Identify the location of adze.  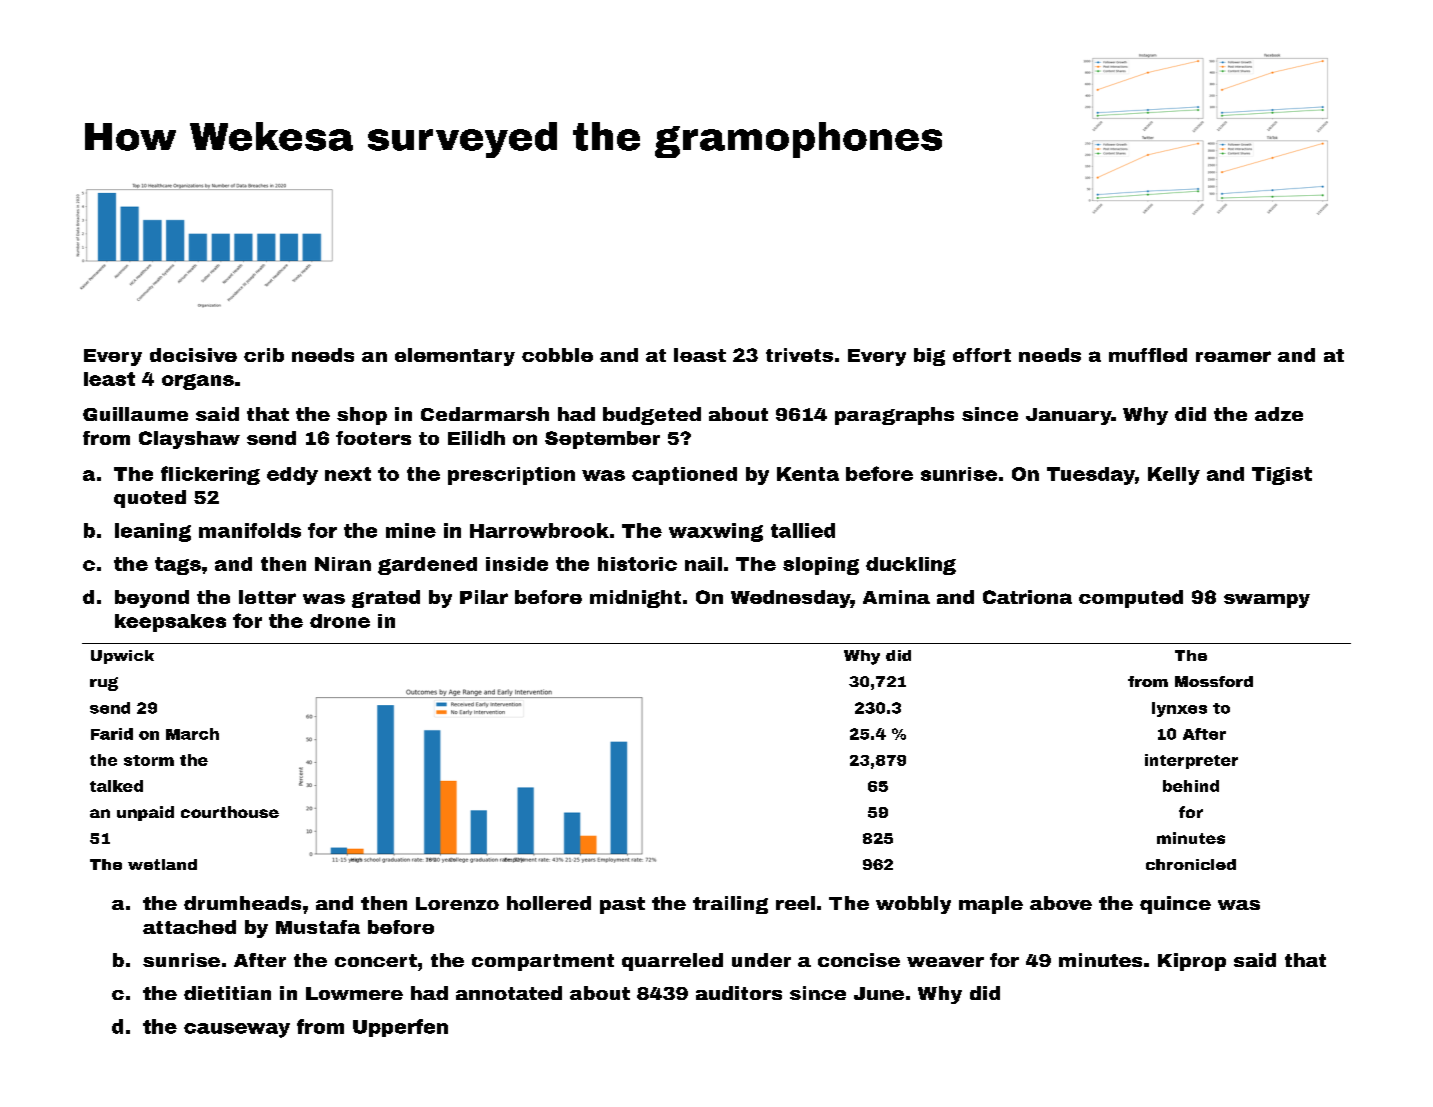
(1279, 414).
